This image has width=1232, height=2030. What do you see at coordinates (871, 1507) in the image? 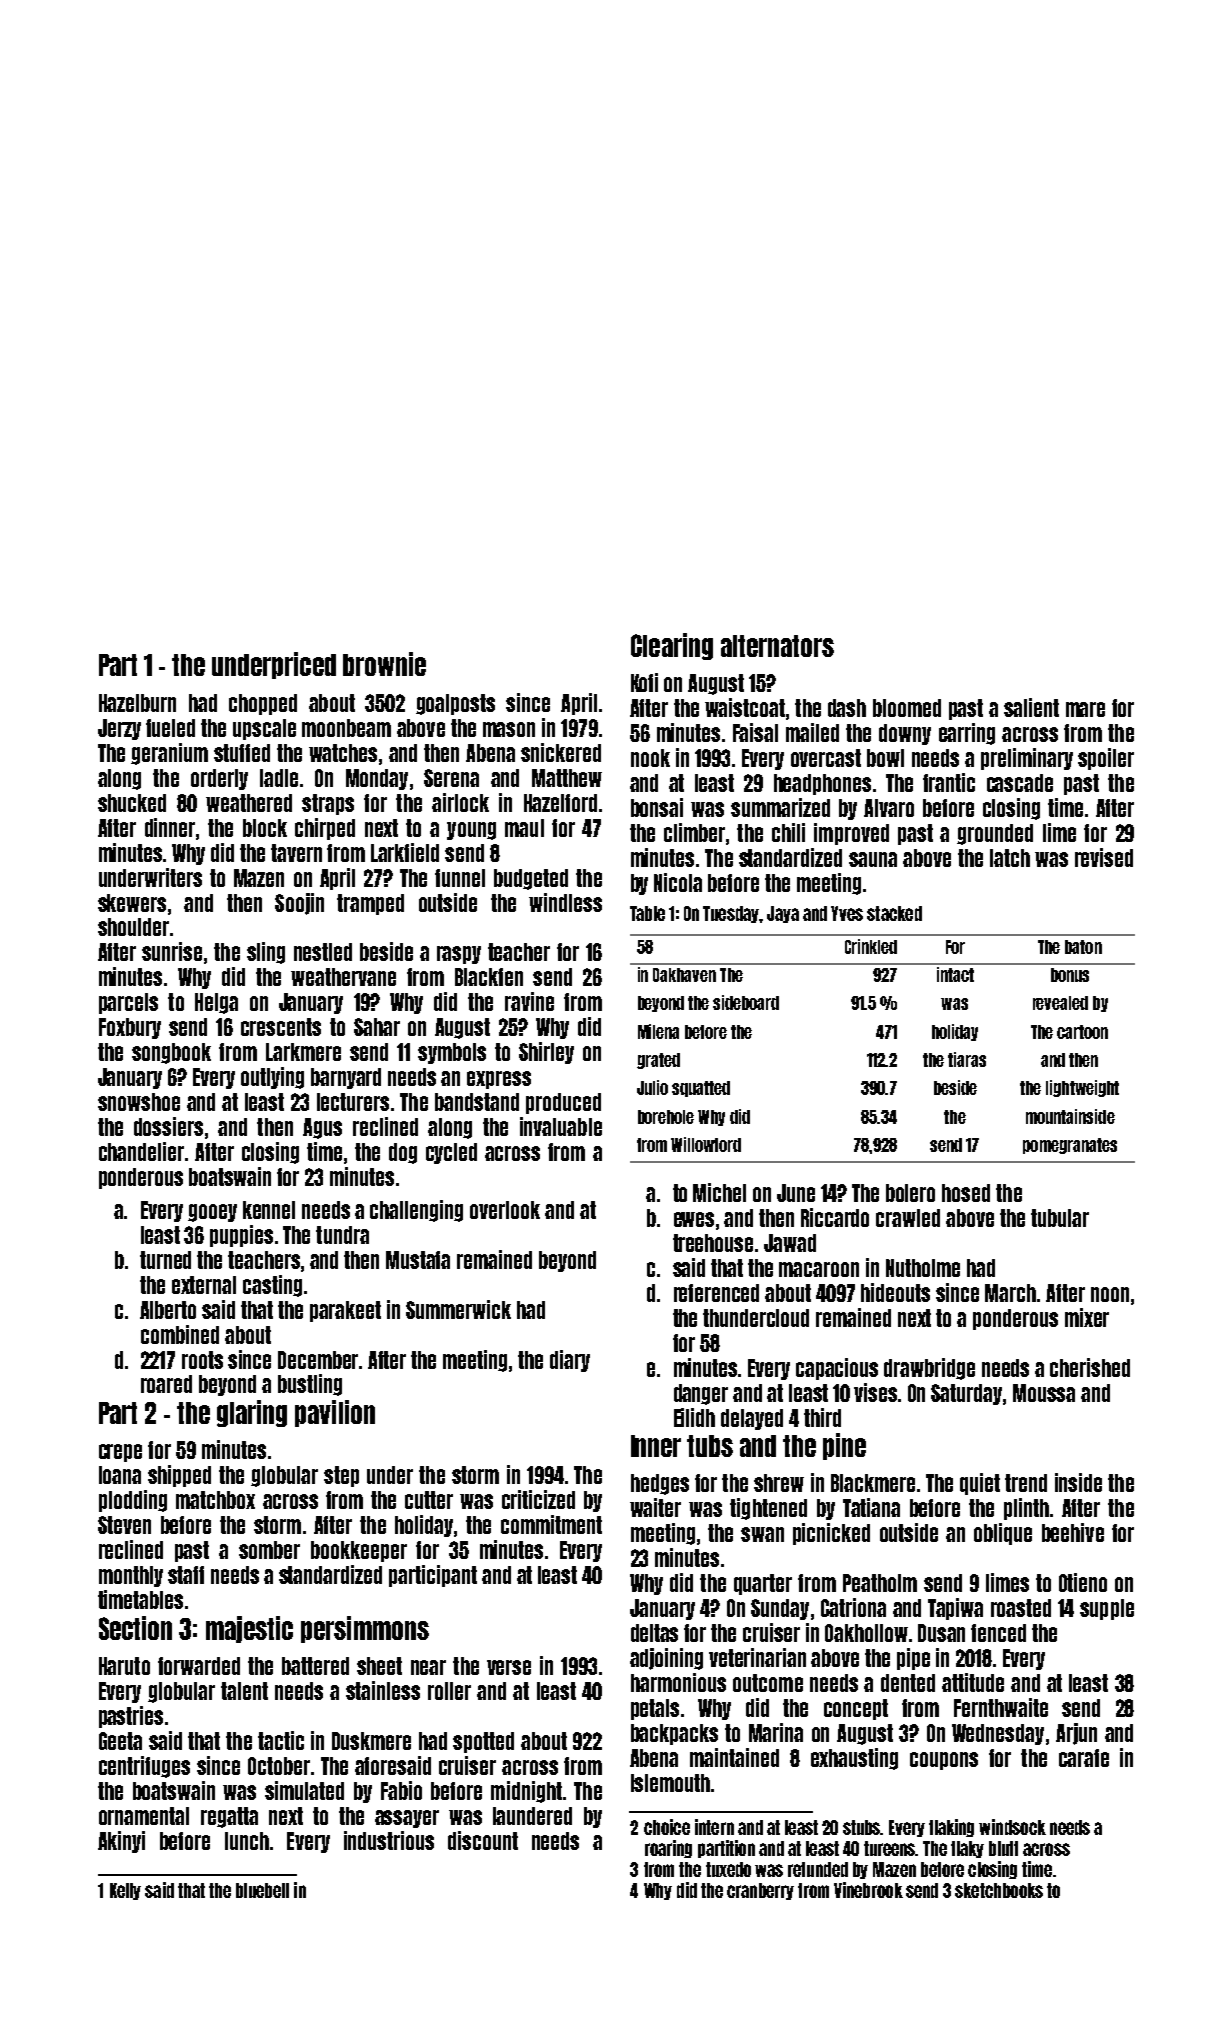
I see `Tatiana` at bounding box center [871, 1507].
